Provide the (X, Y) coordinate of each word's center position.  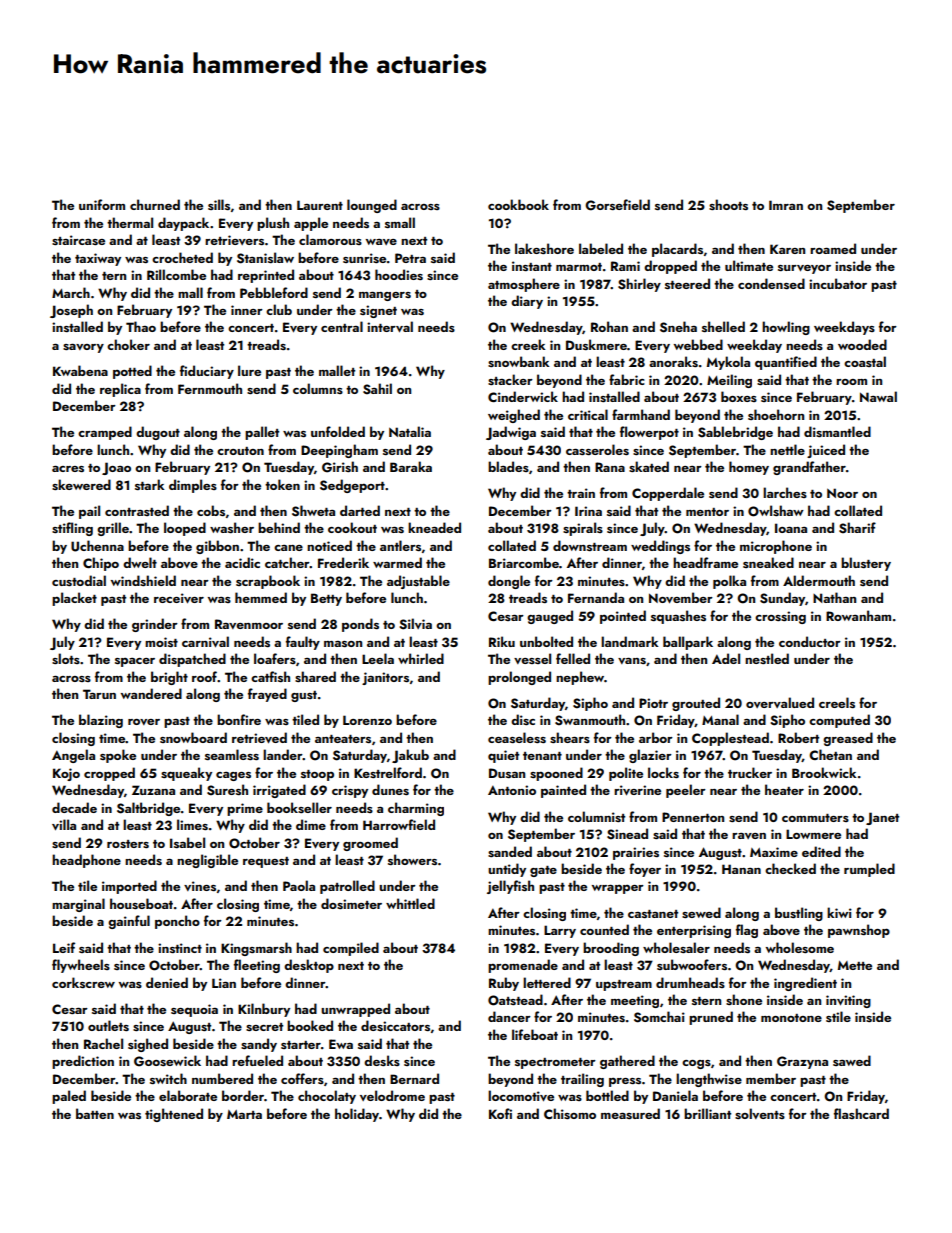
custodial (79, 580)
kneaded (434, 527)
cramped (105, 433)
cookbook (518, 204)
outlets (108, 1025)
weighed (514, 416)
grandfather (809, 468)
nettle (787, 449)
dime (311, 824)
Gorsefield (617, 205)
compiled (351, 949)
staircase (78, 240)
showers (412, 859)
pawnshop (859, 931)
